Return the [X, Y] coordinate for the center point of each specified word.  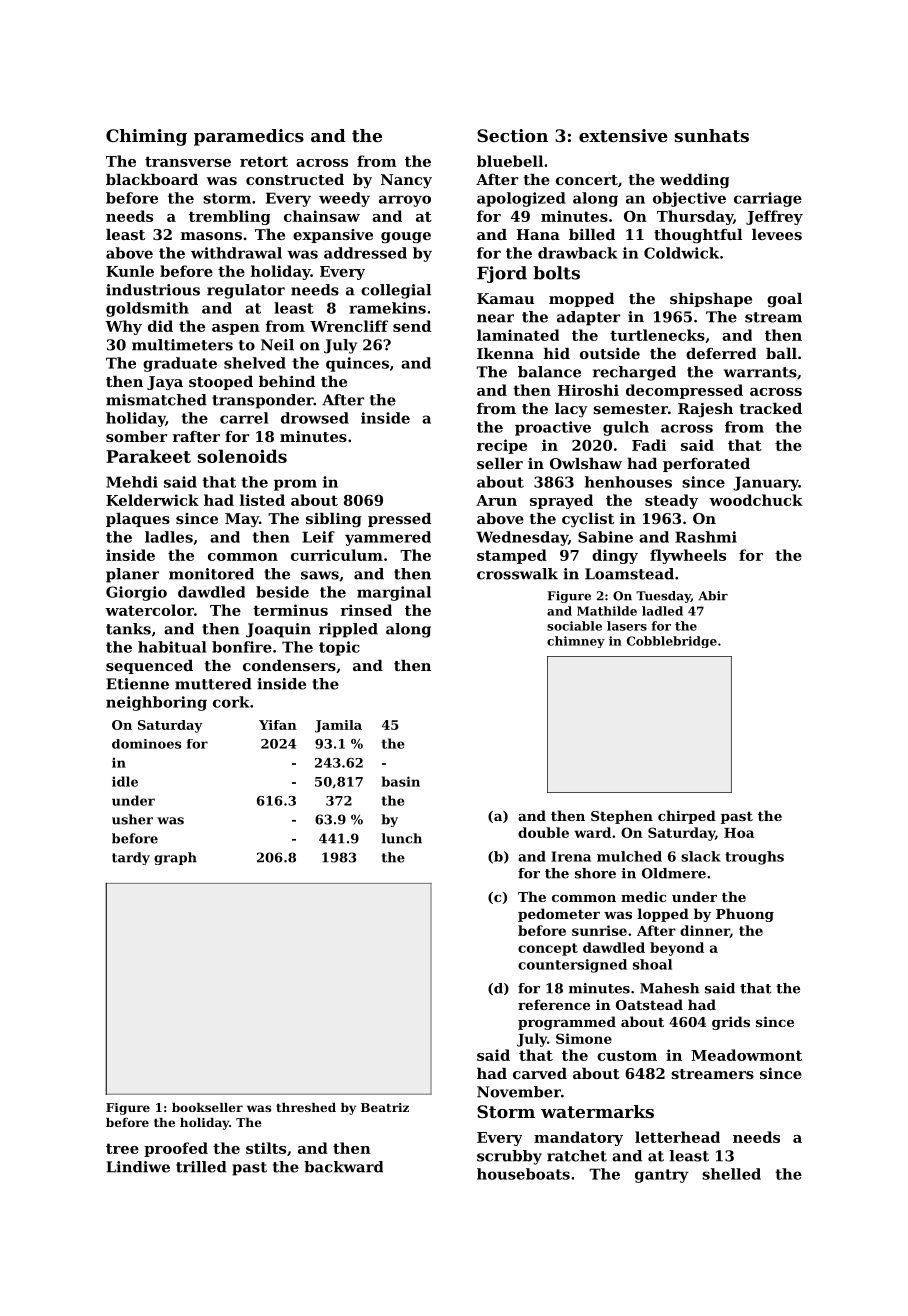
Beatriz [385, 1107]
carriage [768, 199]
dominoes [146, 744]
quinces [357, 364]
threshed [306, 1107]
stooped [221, 383]
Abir [713, 596]
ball [781, 353]
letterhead [677, 1137]
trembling [229, 217]
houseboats [523, 1174]
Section [512, 135]
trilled [201, 1167]
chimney [576, 642]
